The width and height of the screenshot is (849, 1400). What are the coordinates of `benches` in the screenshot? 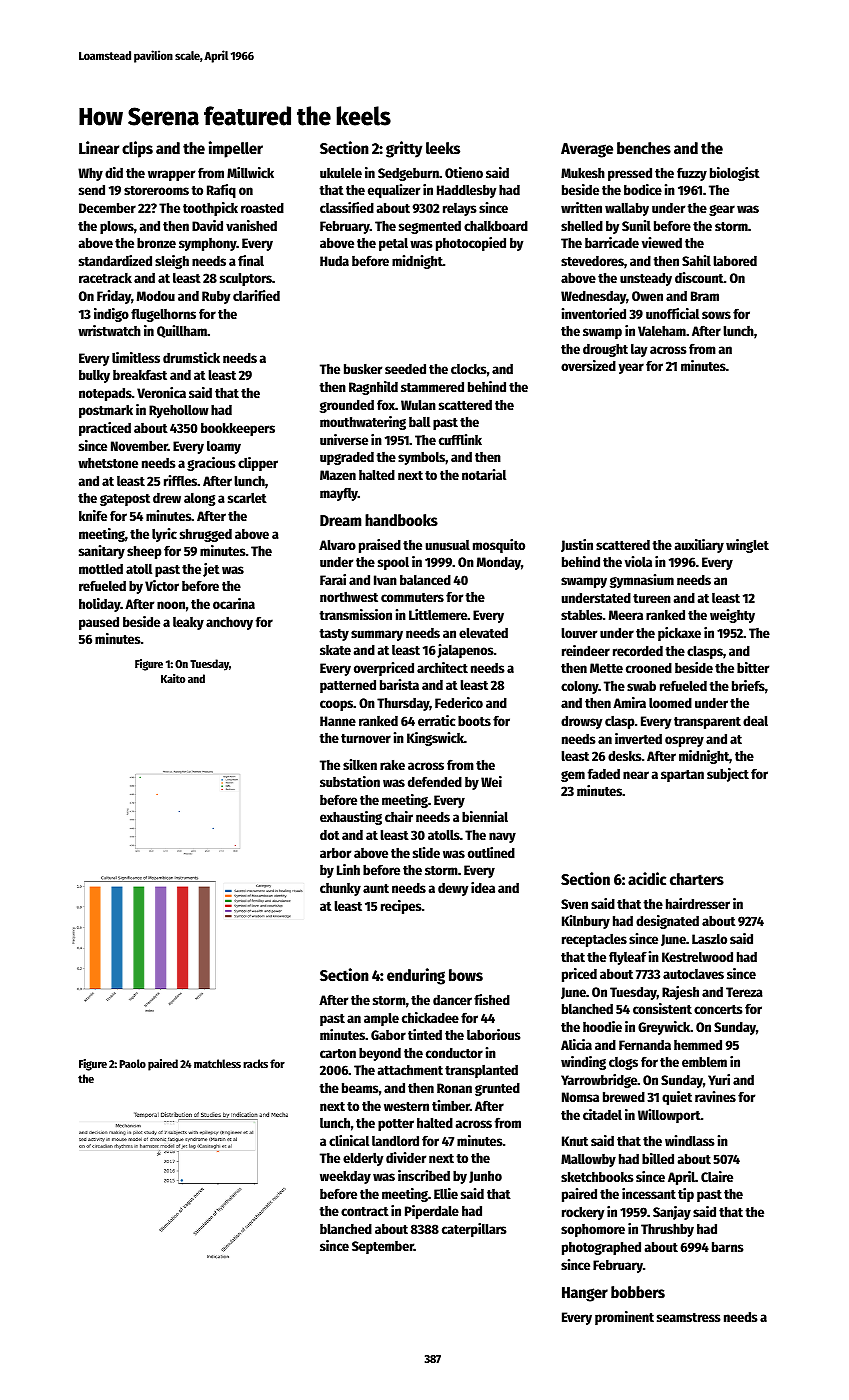 It's located at (644, 148).
